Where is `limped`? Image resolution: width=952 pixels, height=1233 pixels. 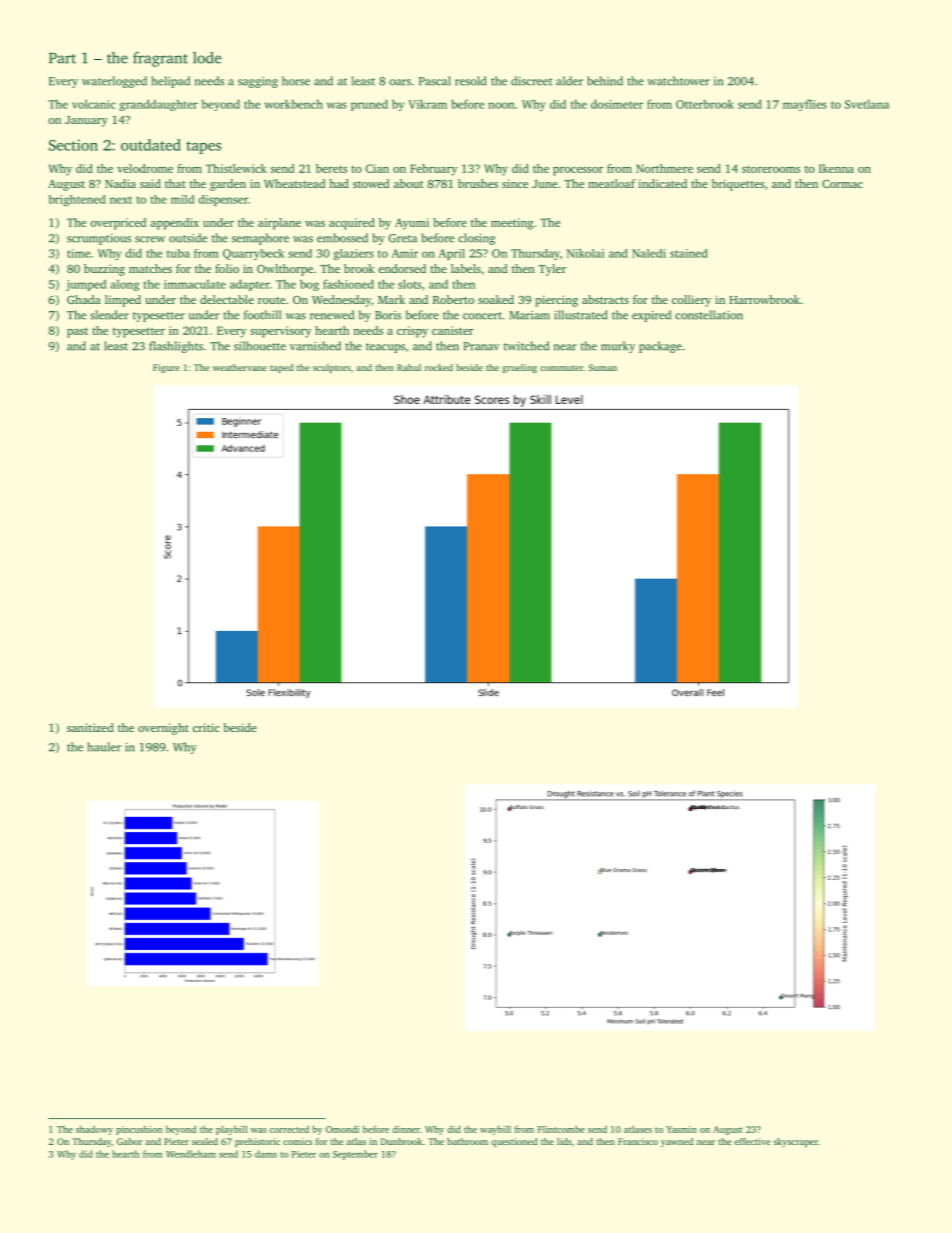
limped is located at coordinates (123, 301).
